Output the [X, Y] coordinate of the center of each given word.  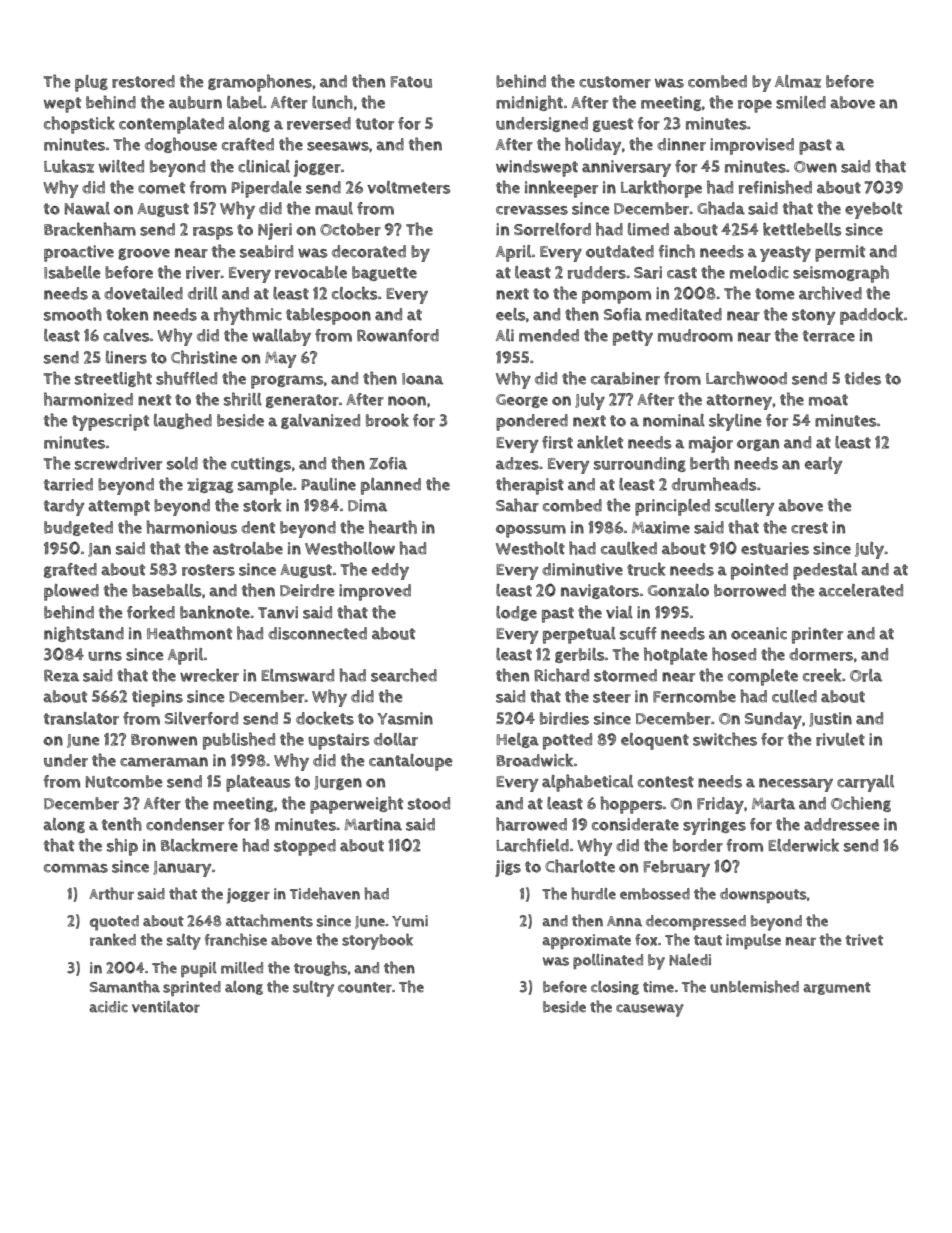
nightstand [84, 634]
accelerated [861, 590]
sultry [313, 989]
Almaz [798, 81]
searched [404, 675]
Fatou [411, 82]
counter [365, 987]
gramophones [260, 83]
